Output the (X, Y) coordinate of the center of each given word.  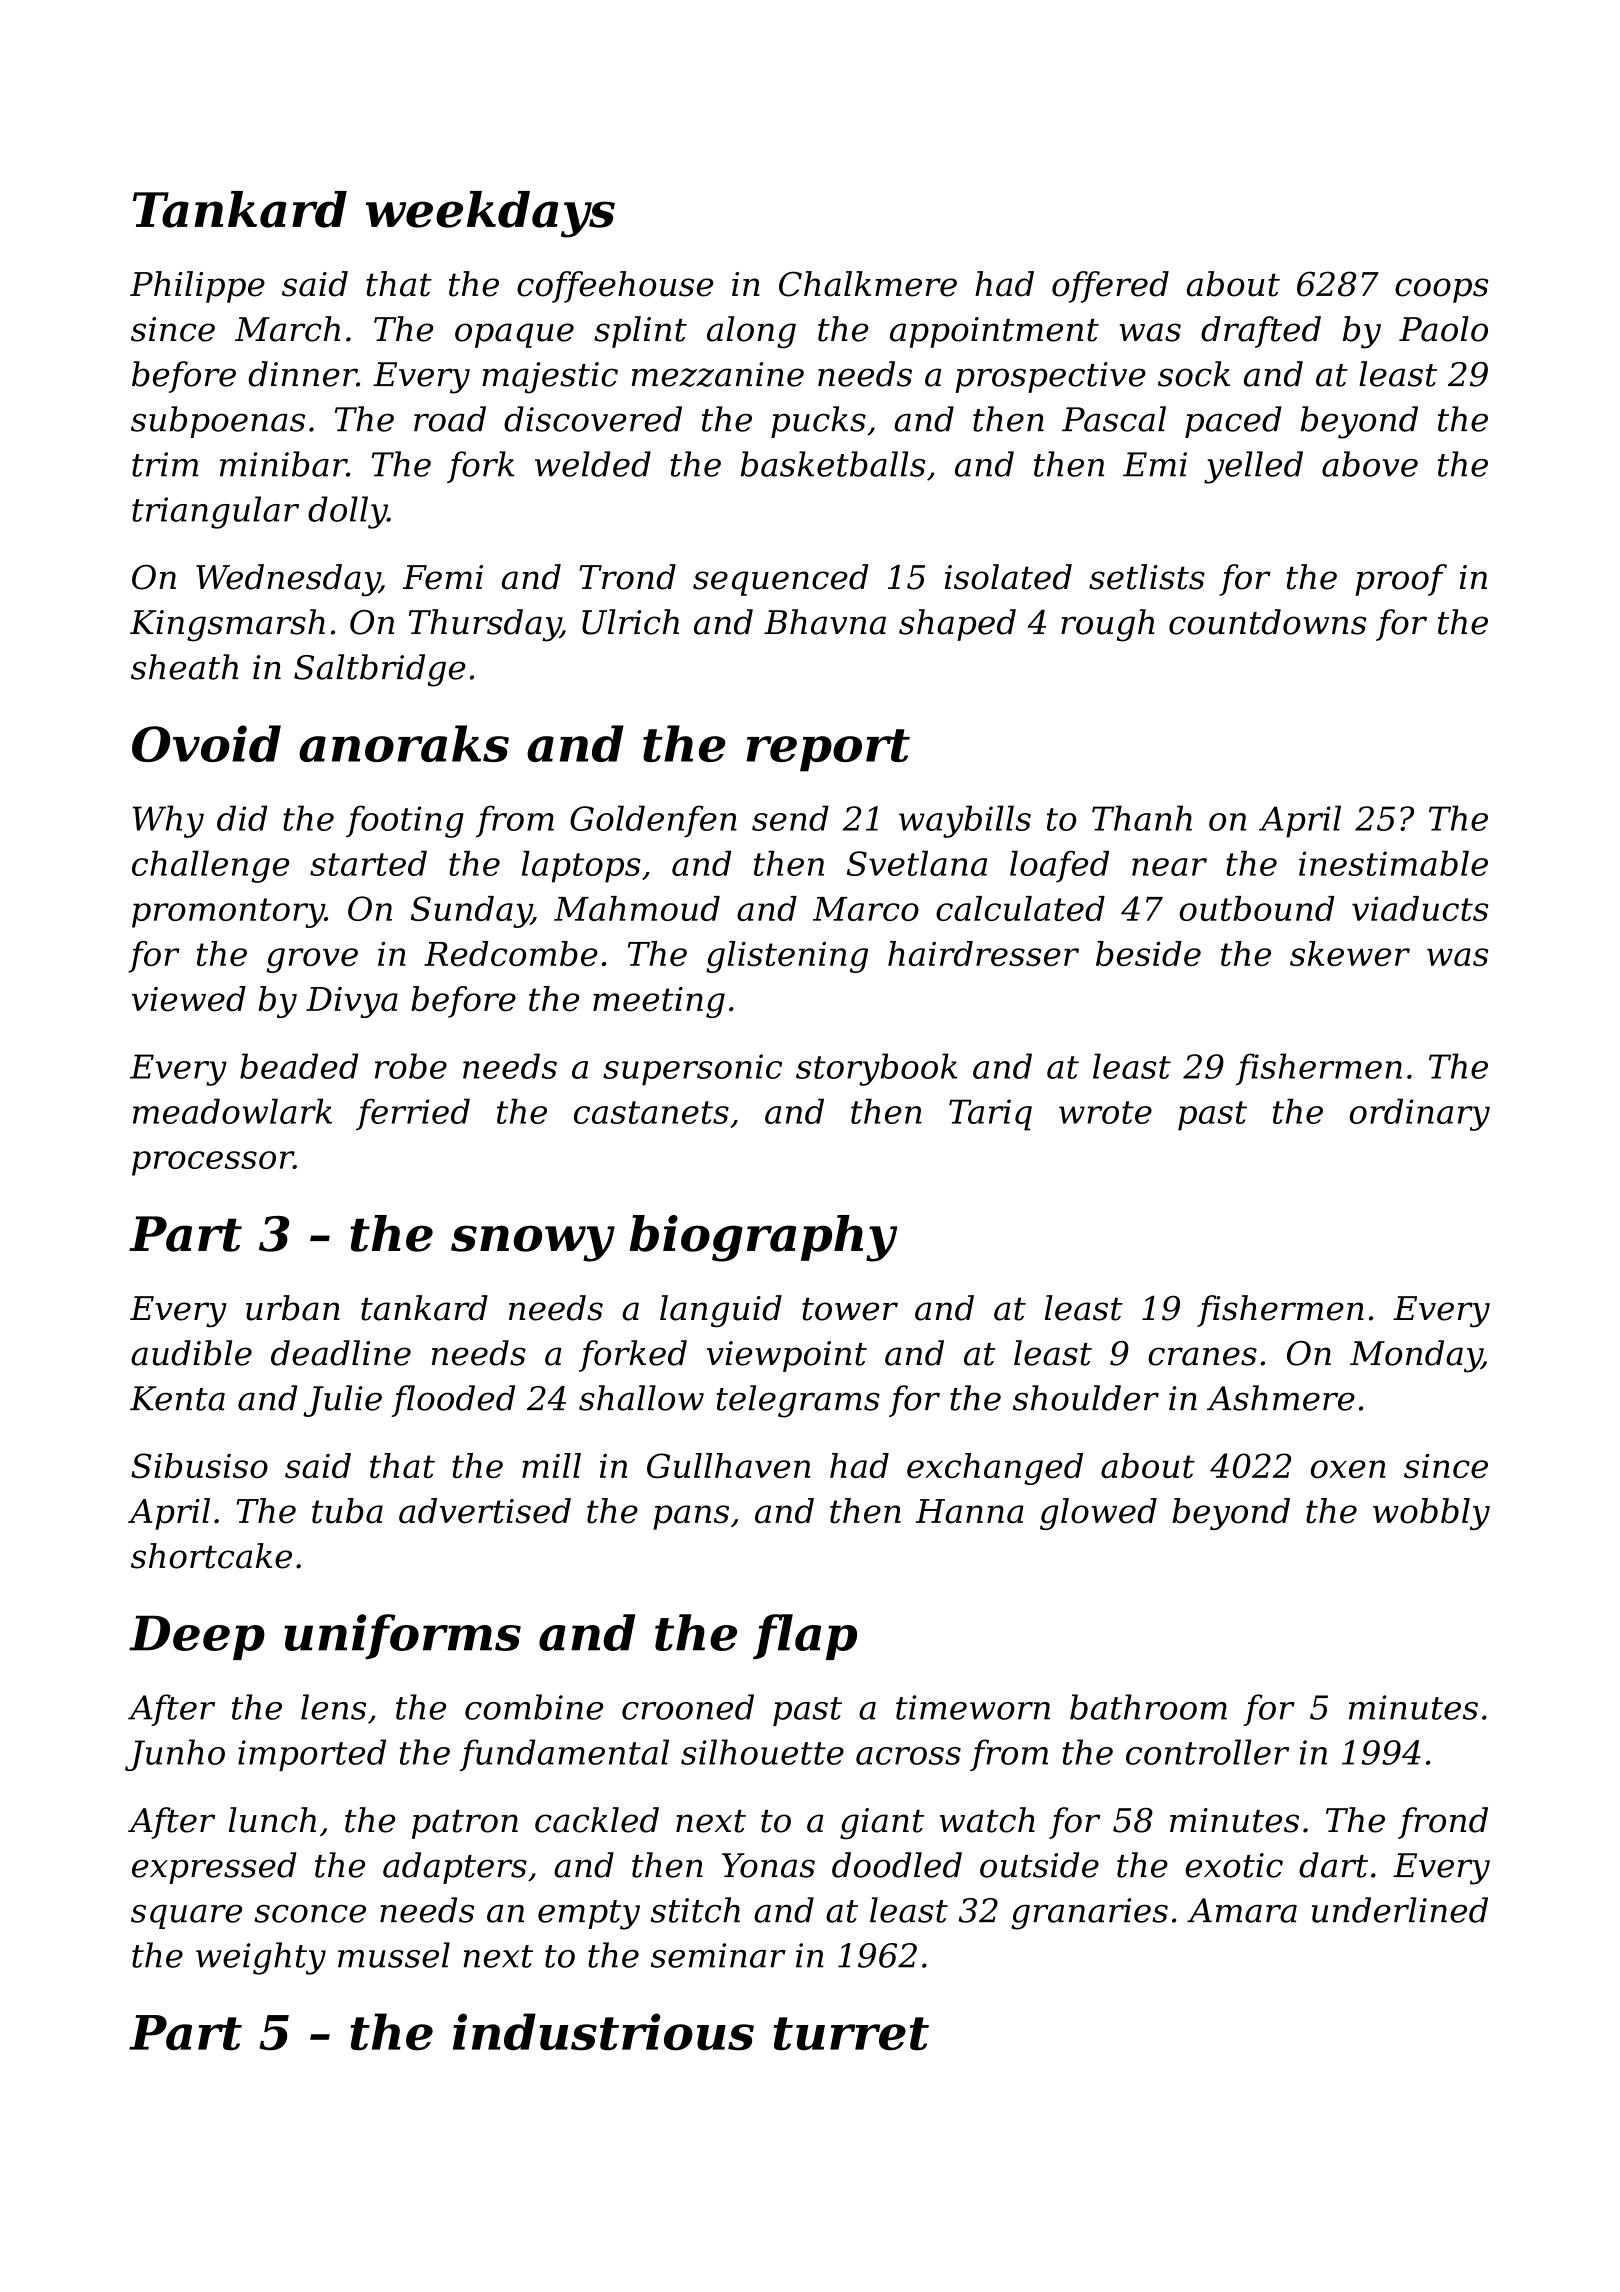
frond (1443, 1823)
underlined (1400, 1910)
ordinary (1420, 1114)
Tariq (990, 1115)
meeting (659, 1002)
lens (333, 1707)
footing (405, 821)
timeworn (973, 1707)
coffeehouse (615, 287)
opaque (514, 335)
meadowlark (232, 1111)
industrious (603, 2032)
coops (1441, 290)
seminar (718, 1955)
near (1169, 867)
